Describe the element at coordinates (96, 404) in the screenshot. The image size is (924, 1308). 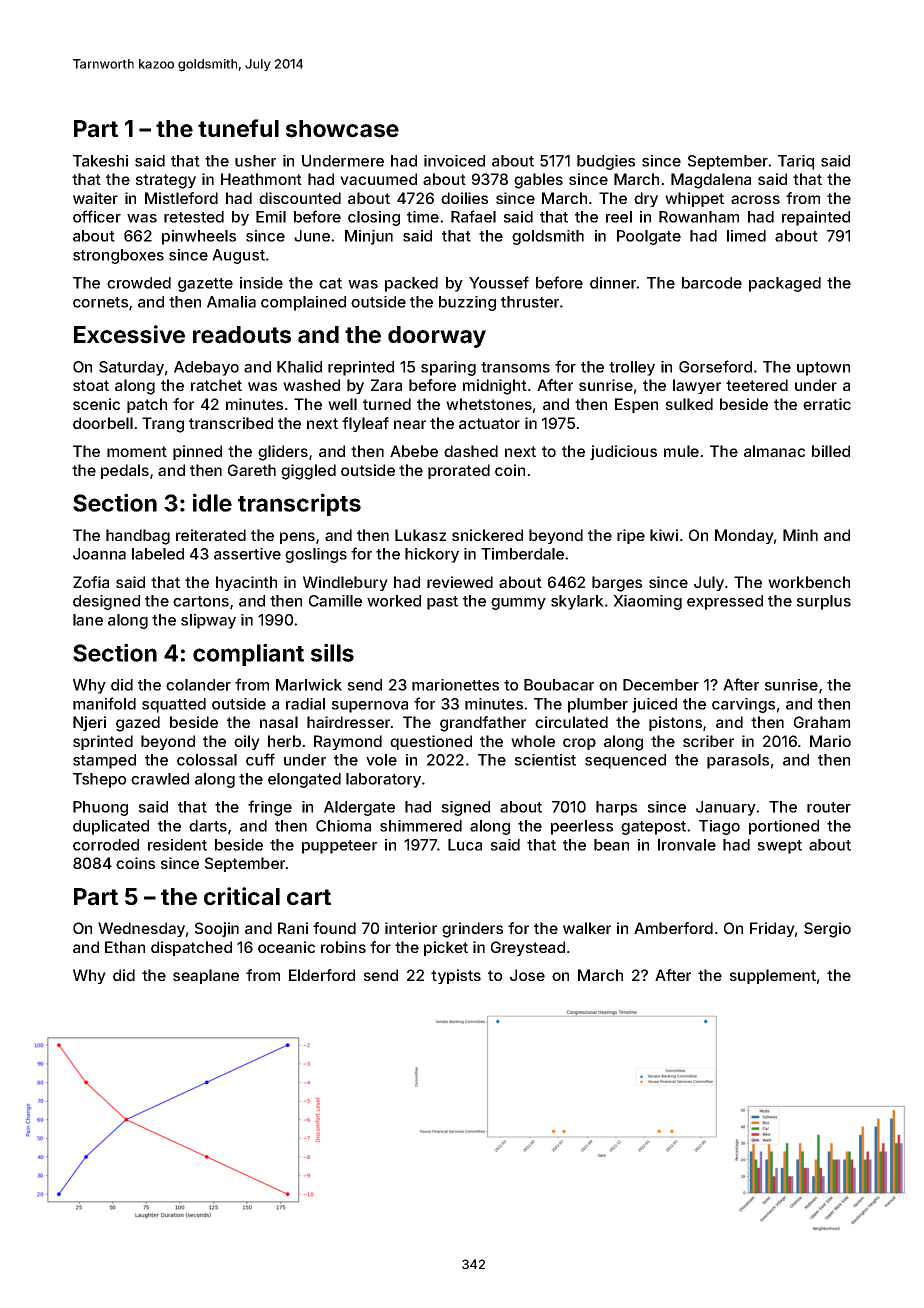
I see `scenic` at that location.
